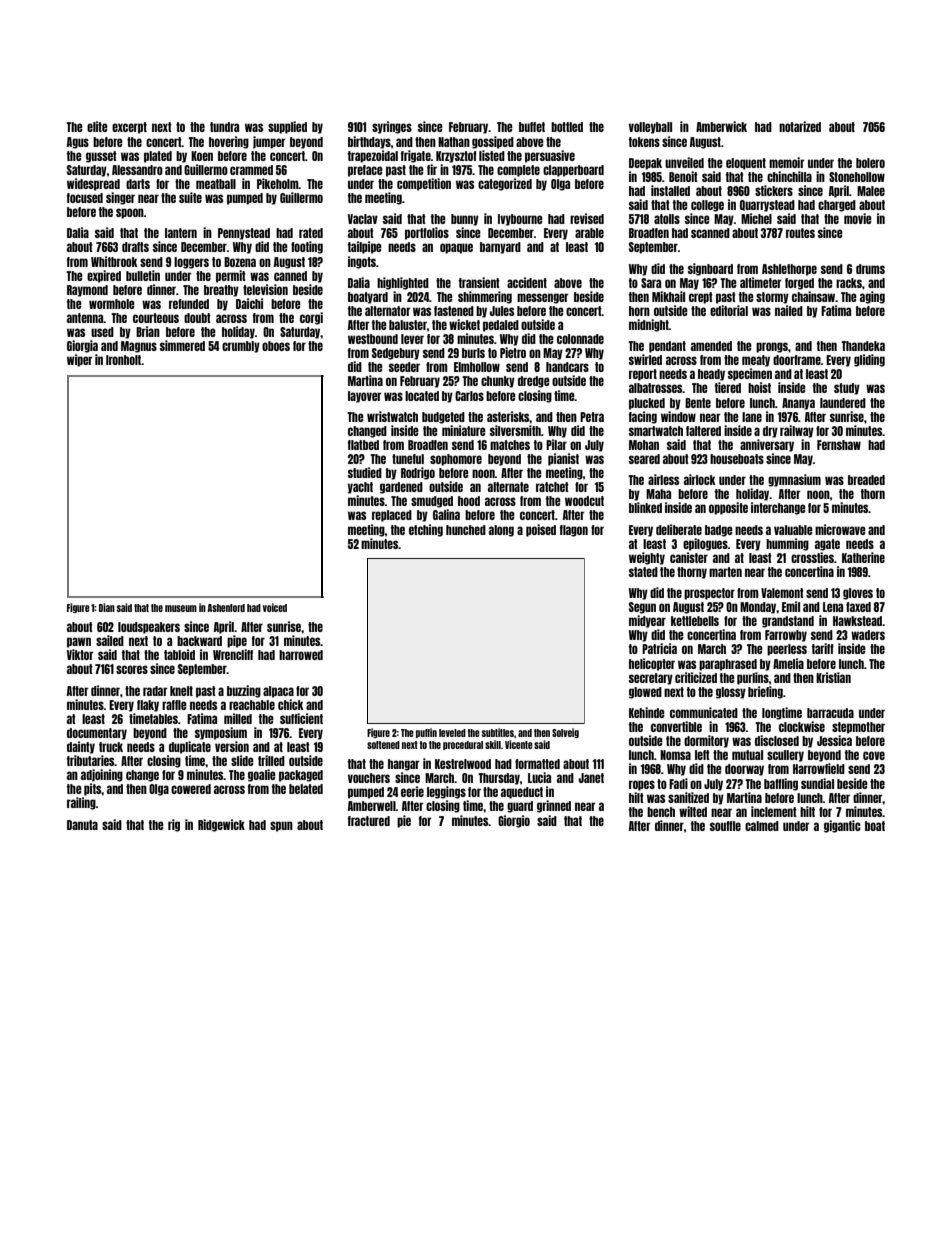  I want to click on notarized, so click(800, 126).
